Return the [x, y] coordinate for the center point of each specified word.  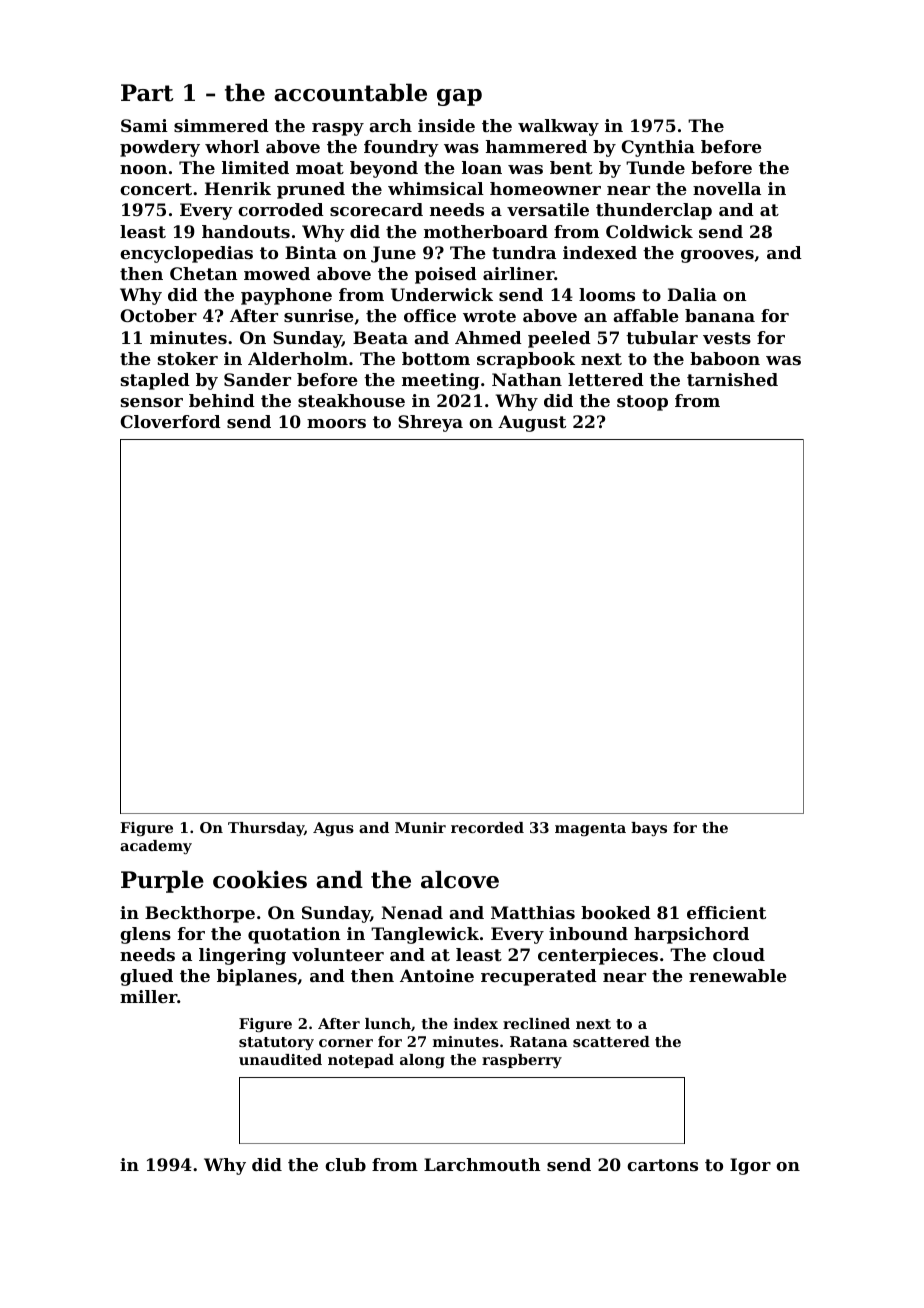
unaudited [280, 1059]
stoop [642, 403]
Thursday [266, 829]
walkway [558, 127]
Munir [420, 827]
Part [147, 93]
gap [459, 97]
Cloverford [170, 421]
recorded [487, 827]
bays [649, 829]
